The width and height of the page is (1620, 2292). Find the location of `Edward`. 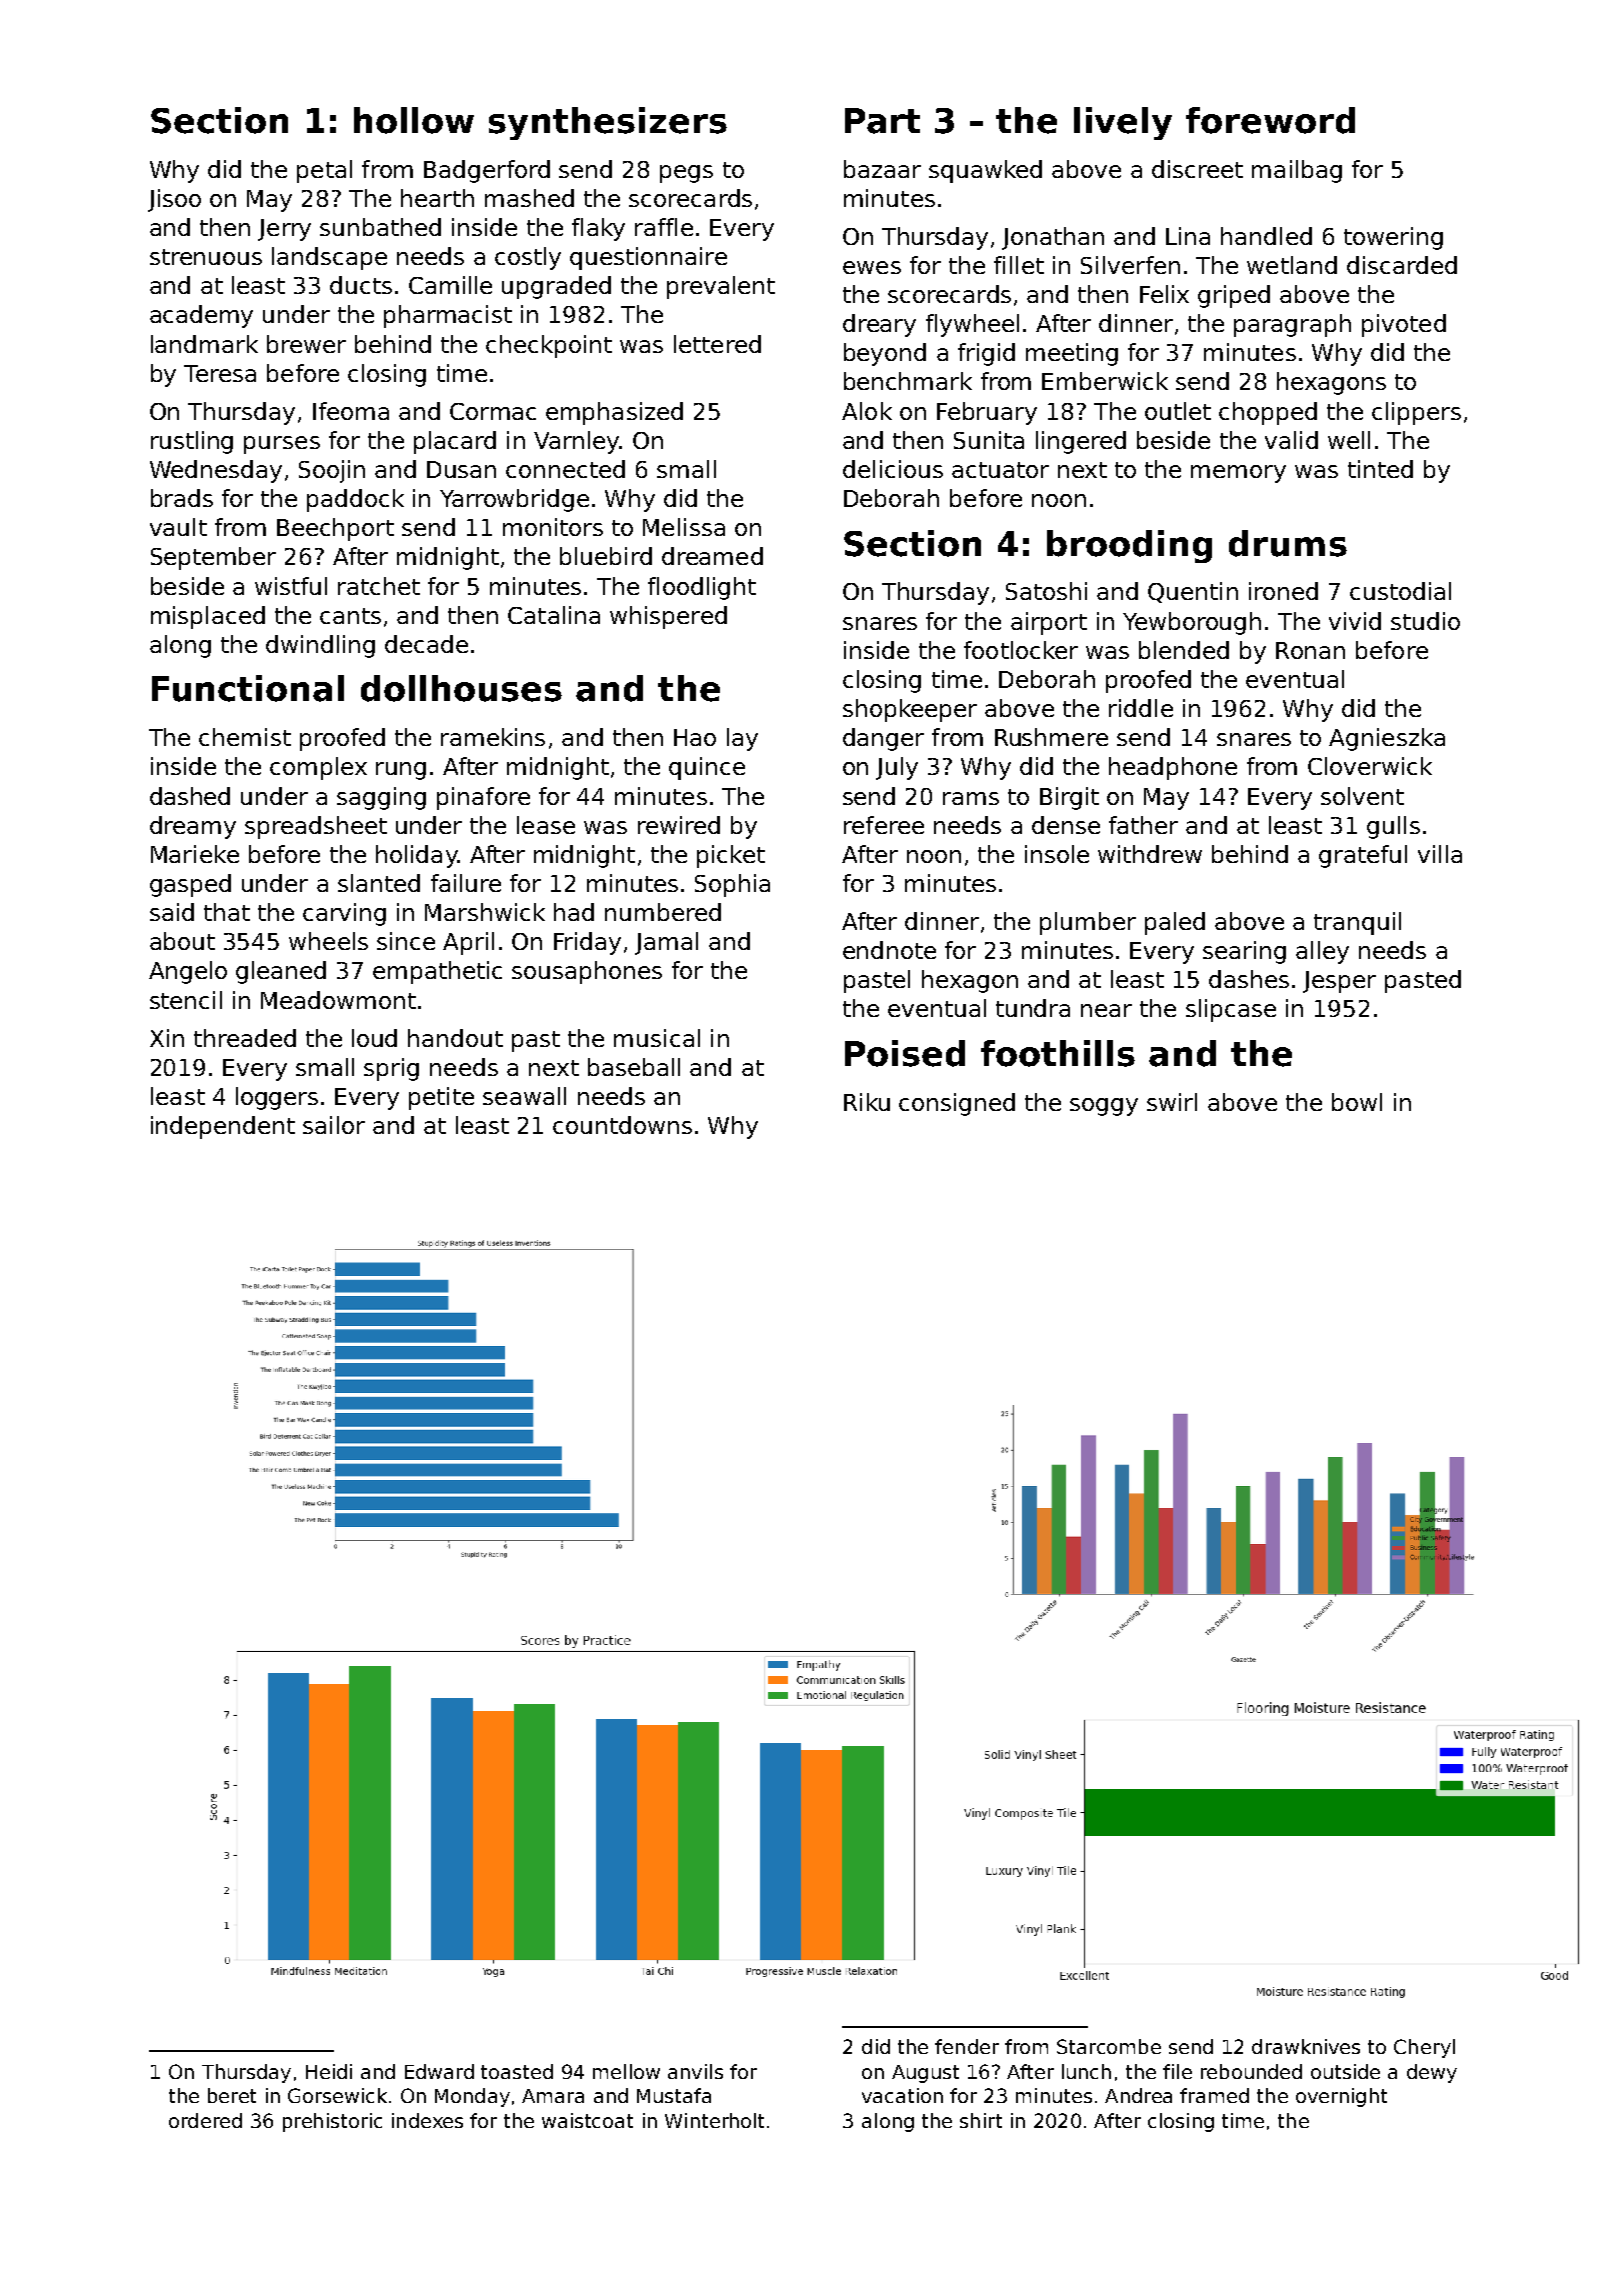

Edward is located at coordinates (439, 2071).
